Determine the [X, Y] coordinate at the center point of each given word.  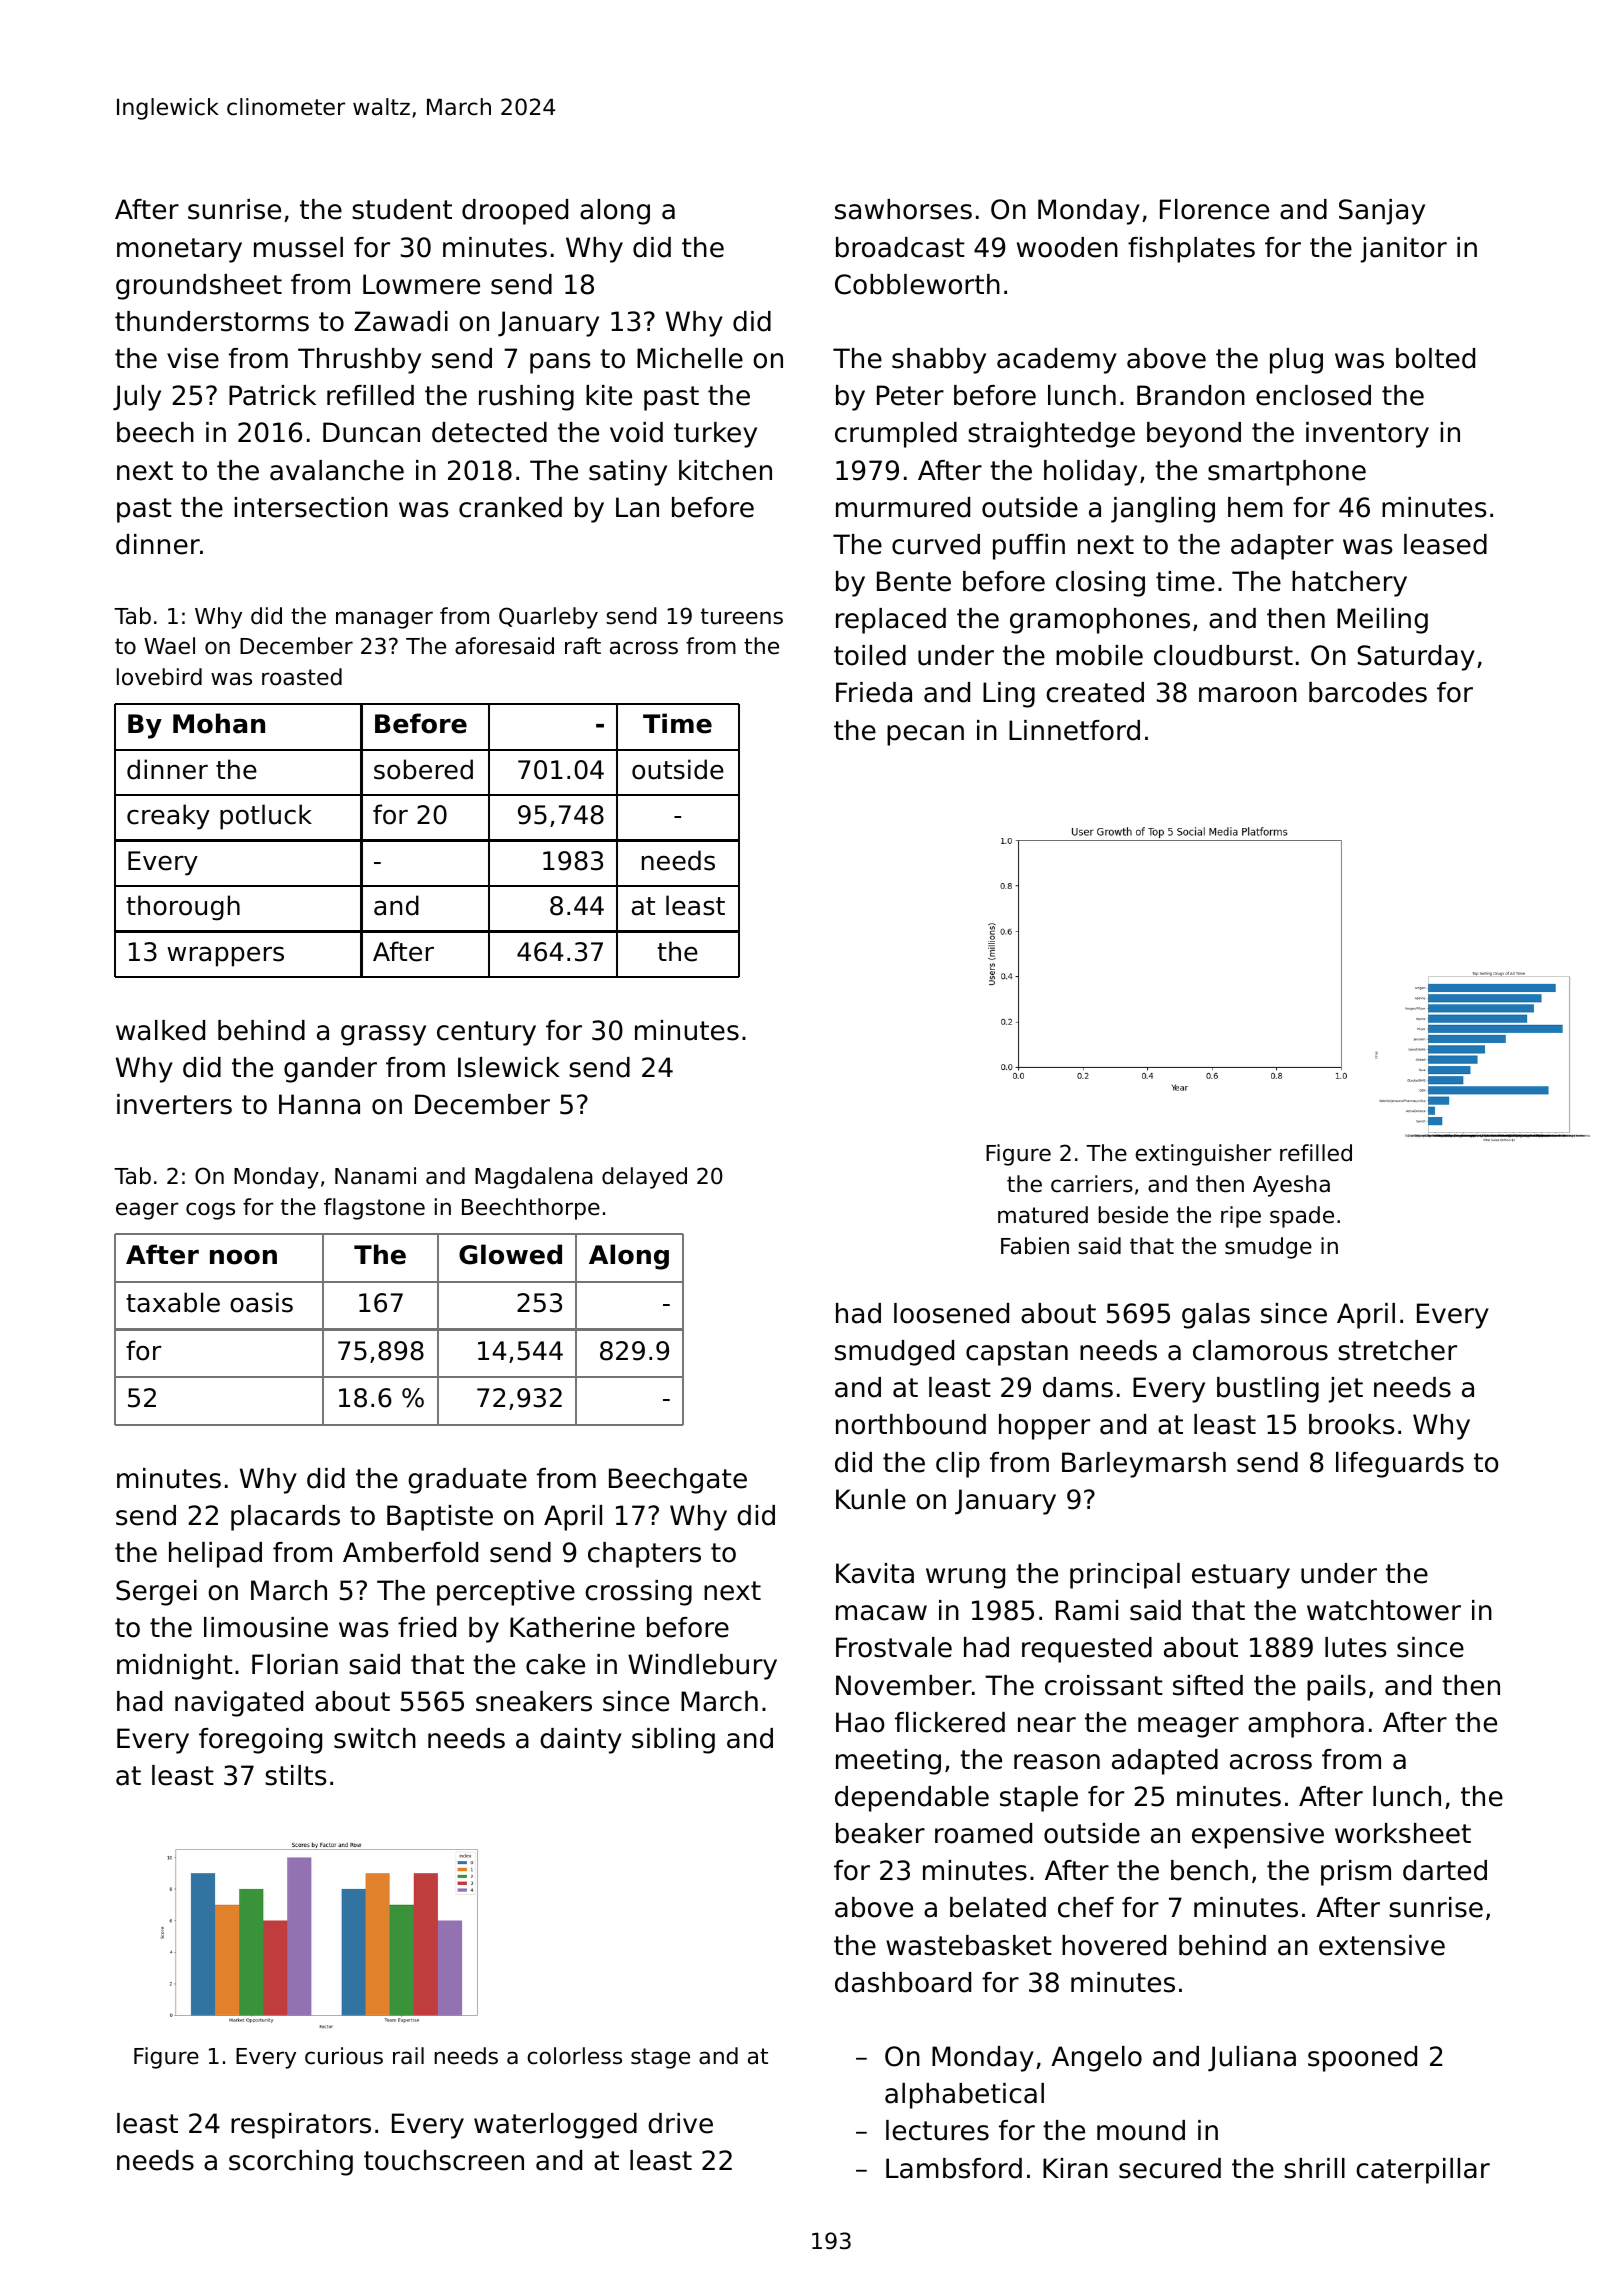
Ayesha [1291, 1186]
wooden [1067, 247]
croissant [1104, 1685]
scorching [291, 2163]
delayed [644, 1178]
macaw [881, 1613]
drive [680, 2123]
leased [1445, 544]
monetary [179, 250]
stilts [295, 1775]
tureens [742, 616]
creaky [168, 817]
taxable [173, 1302]
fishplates [1191, 250]
